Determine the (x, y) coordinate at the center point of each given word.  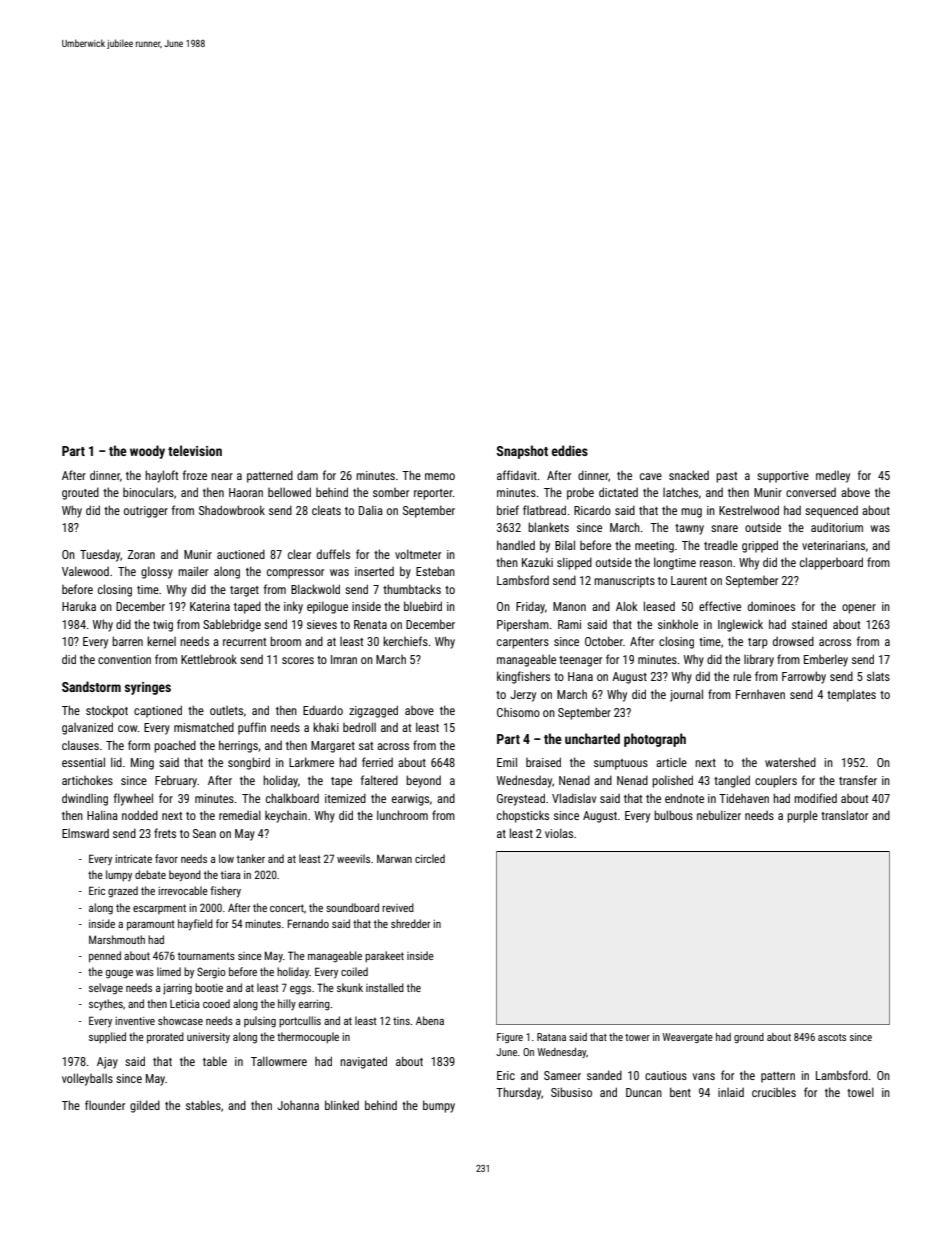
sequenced (831, 511)
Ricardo (592, 510)
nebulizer (719, 815)
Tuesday (100, 555)
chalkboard (292, 798)
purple (802, 816)
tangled (732, 781)
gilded (145, 1106)
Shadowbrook (232, 510)
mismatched (204, 727)
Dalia (371, 510)
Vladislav (574, 798)
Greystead (521, 799)
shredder (411, 923)
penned (105, 957)
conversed (811, 492)
